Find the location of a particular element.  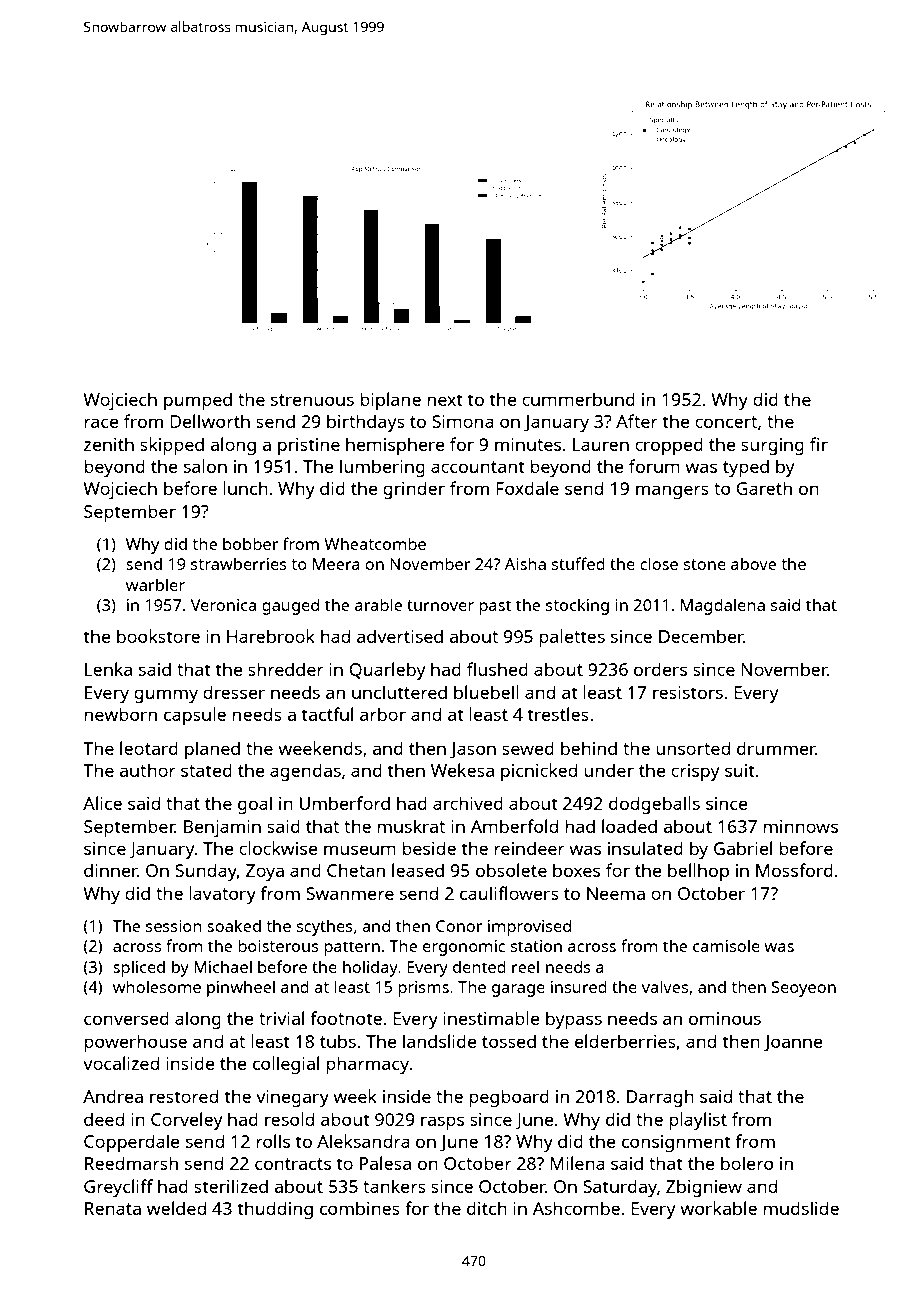

agendas is located at coordinates (305, 772).
